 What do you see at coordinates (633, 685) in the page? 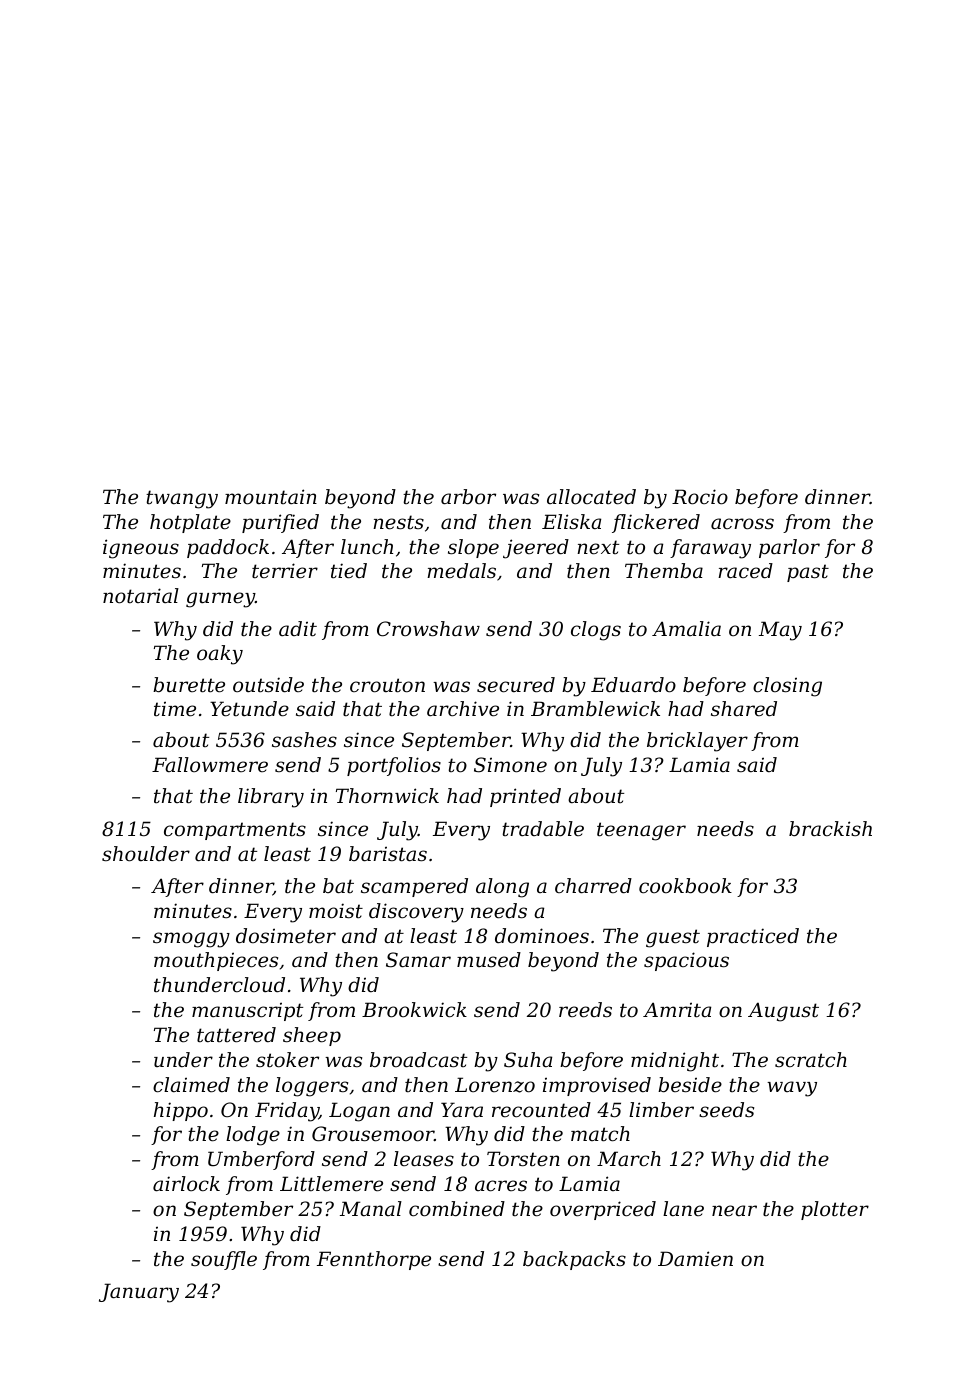
I see `Eduardo` at bounding box center [633, 685].
